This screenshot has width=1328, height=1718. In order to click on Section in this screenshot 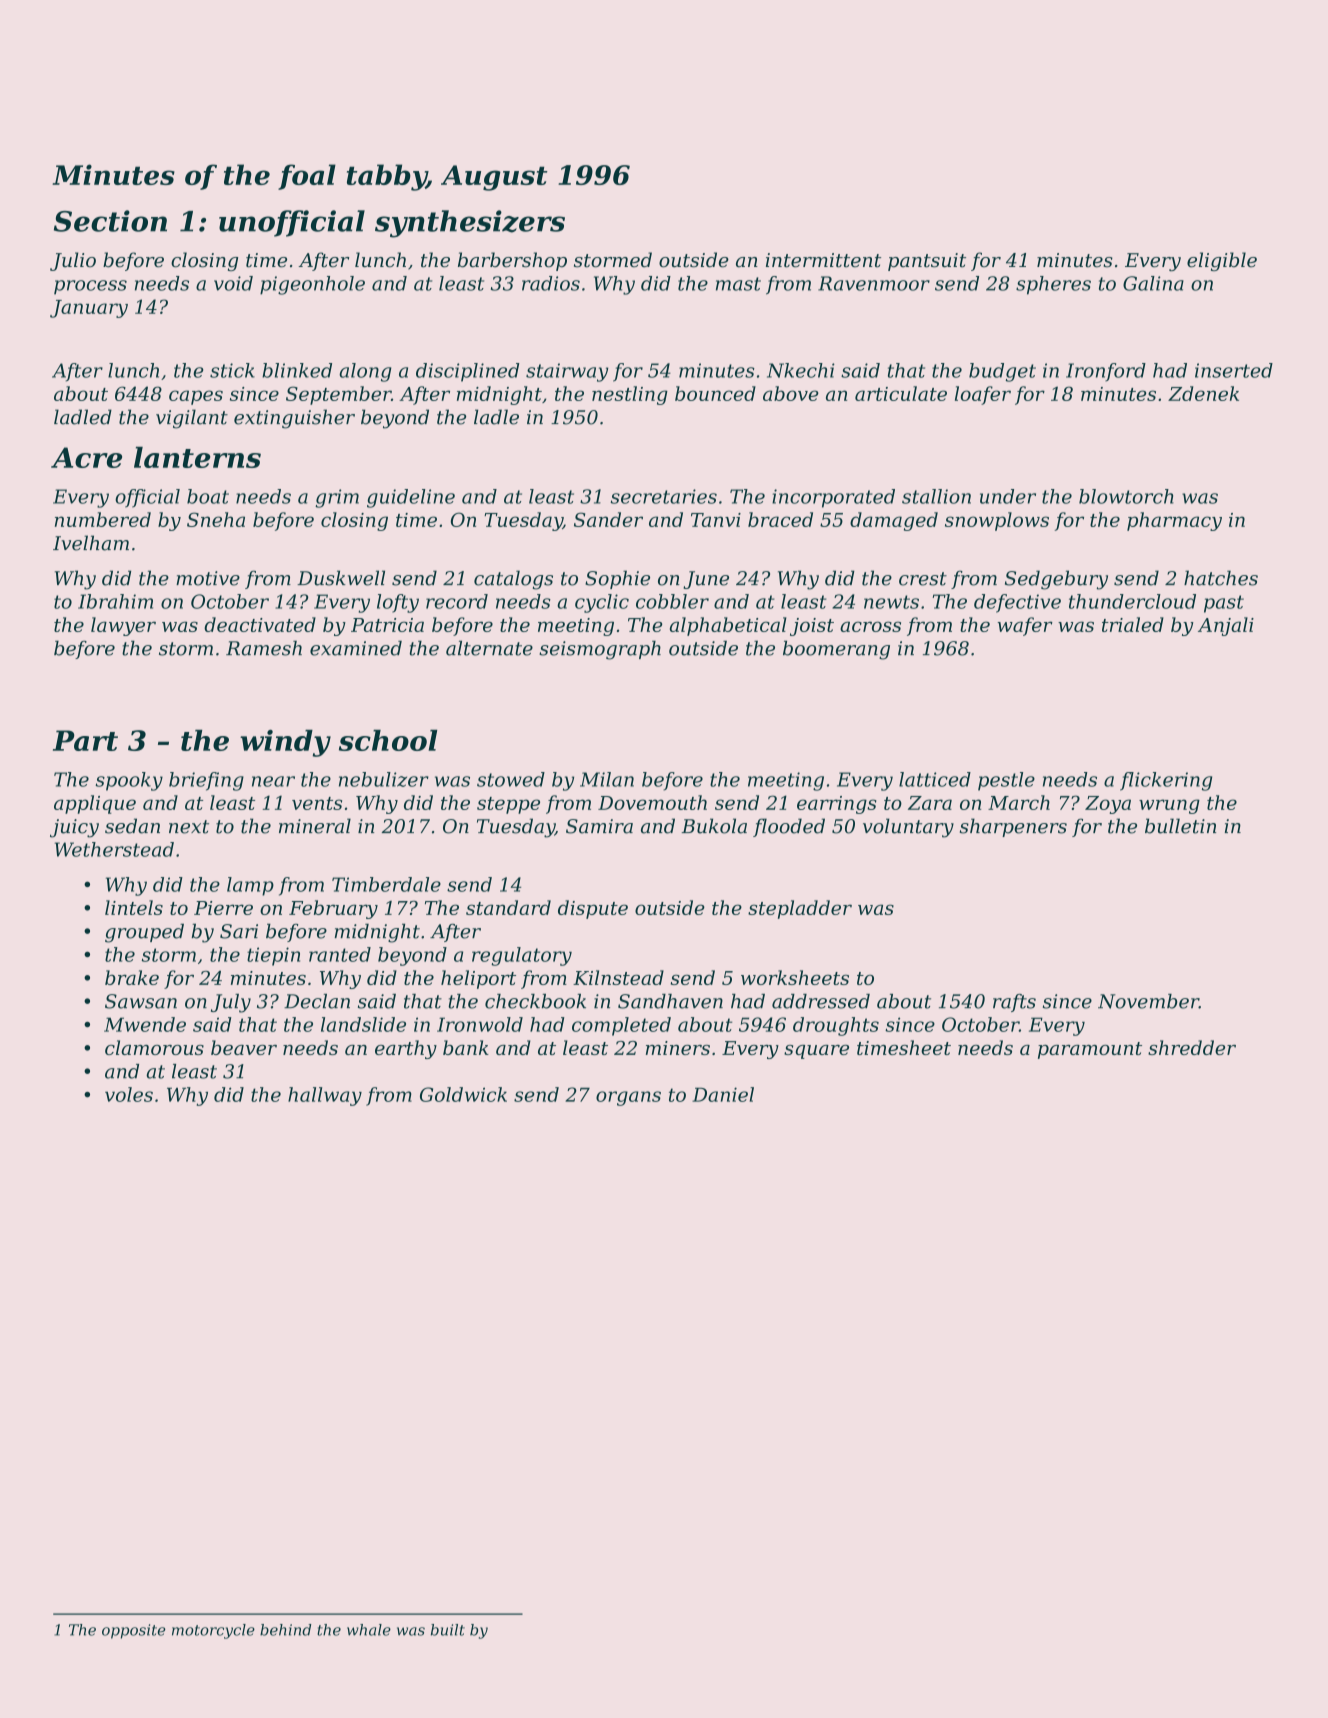, I will do `click(110, 221)`.
